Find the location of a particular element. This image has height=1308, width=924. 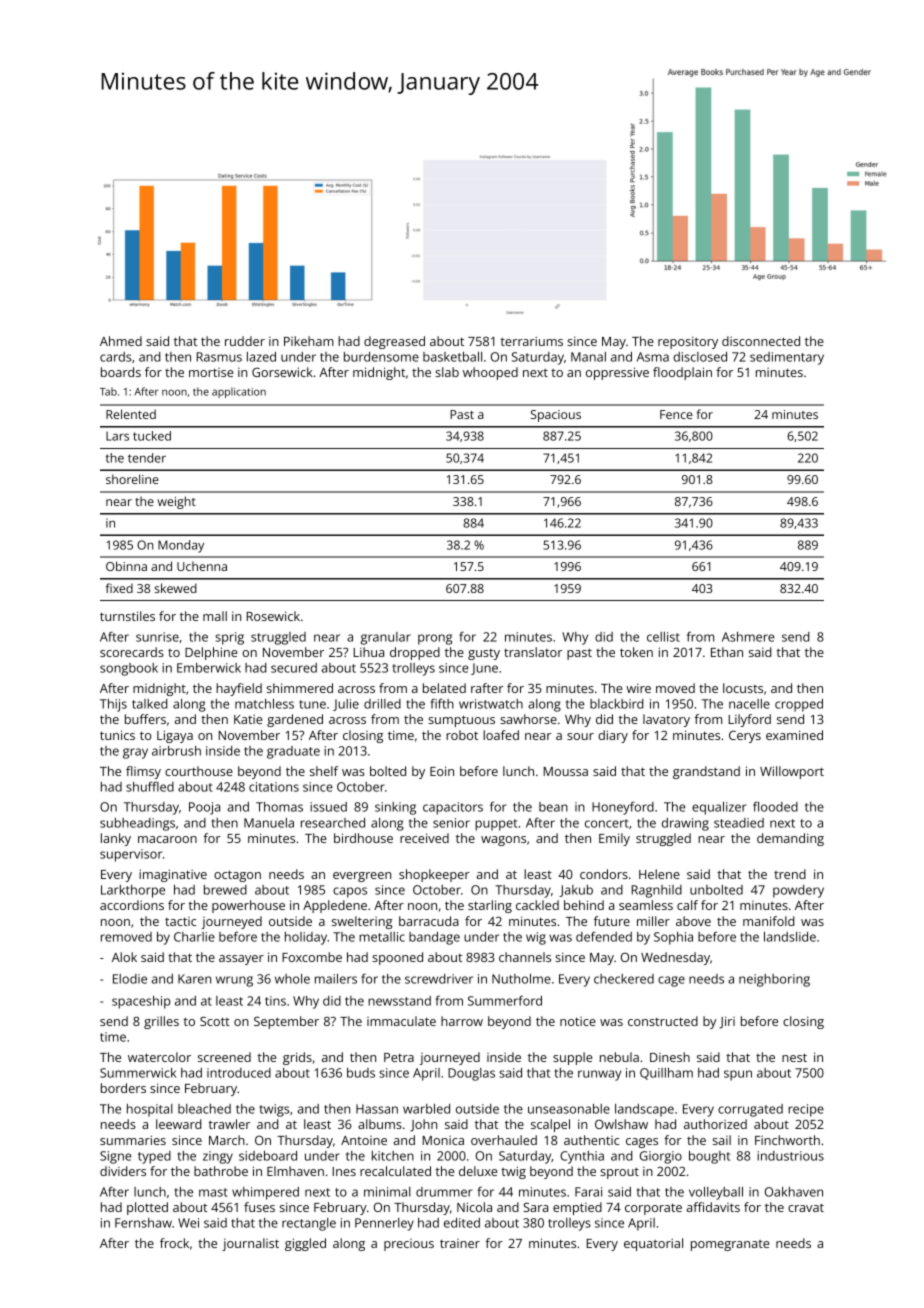

Pikeham is located at coordinates (309, 341).
